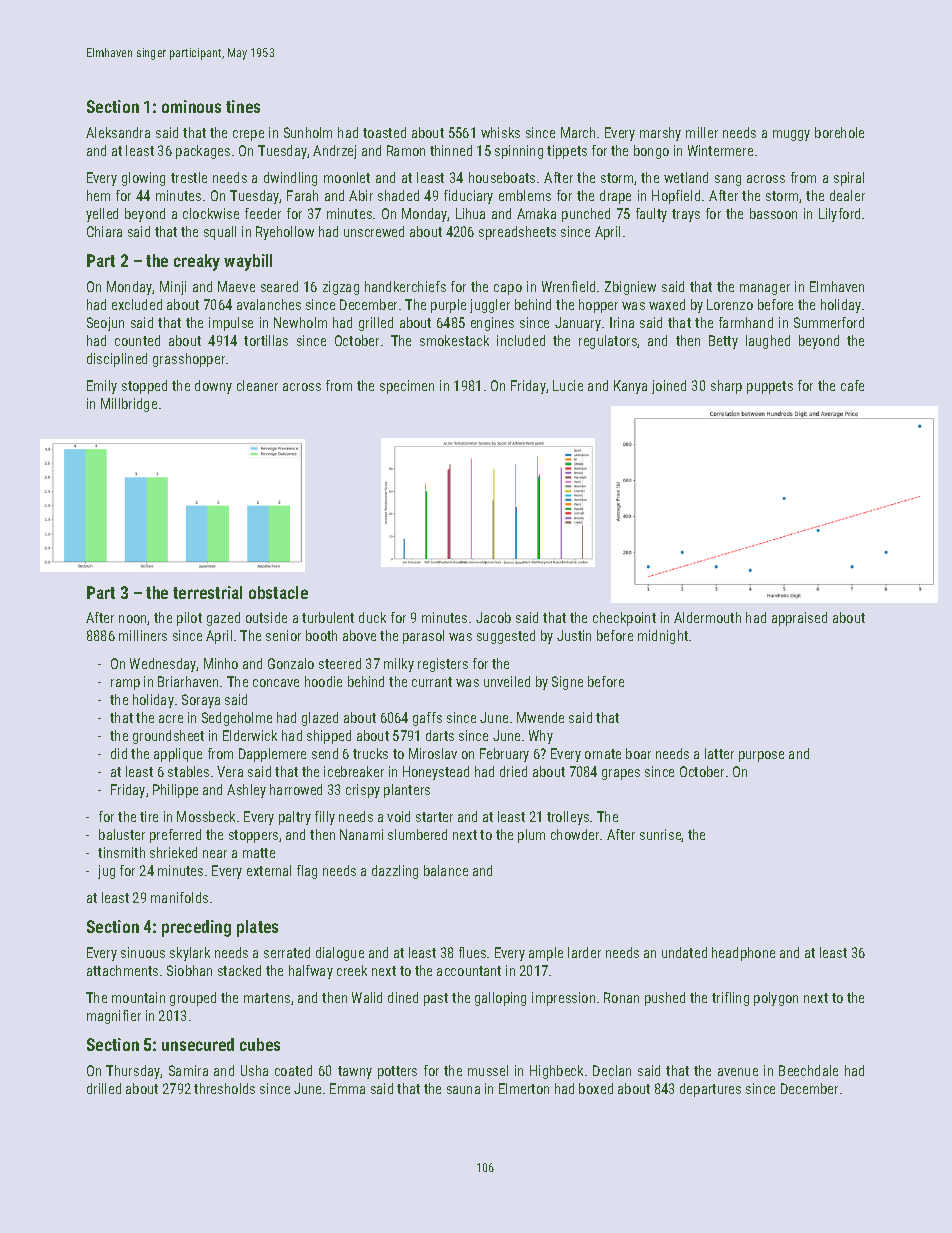 The width and height of the image is (952, 1233). I want to click on duck, so click(372, 617).
